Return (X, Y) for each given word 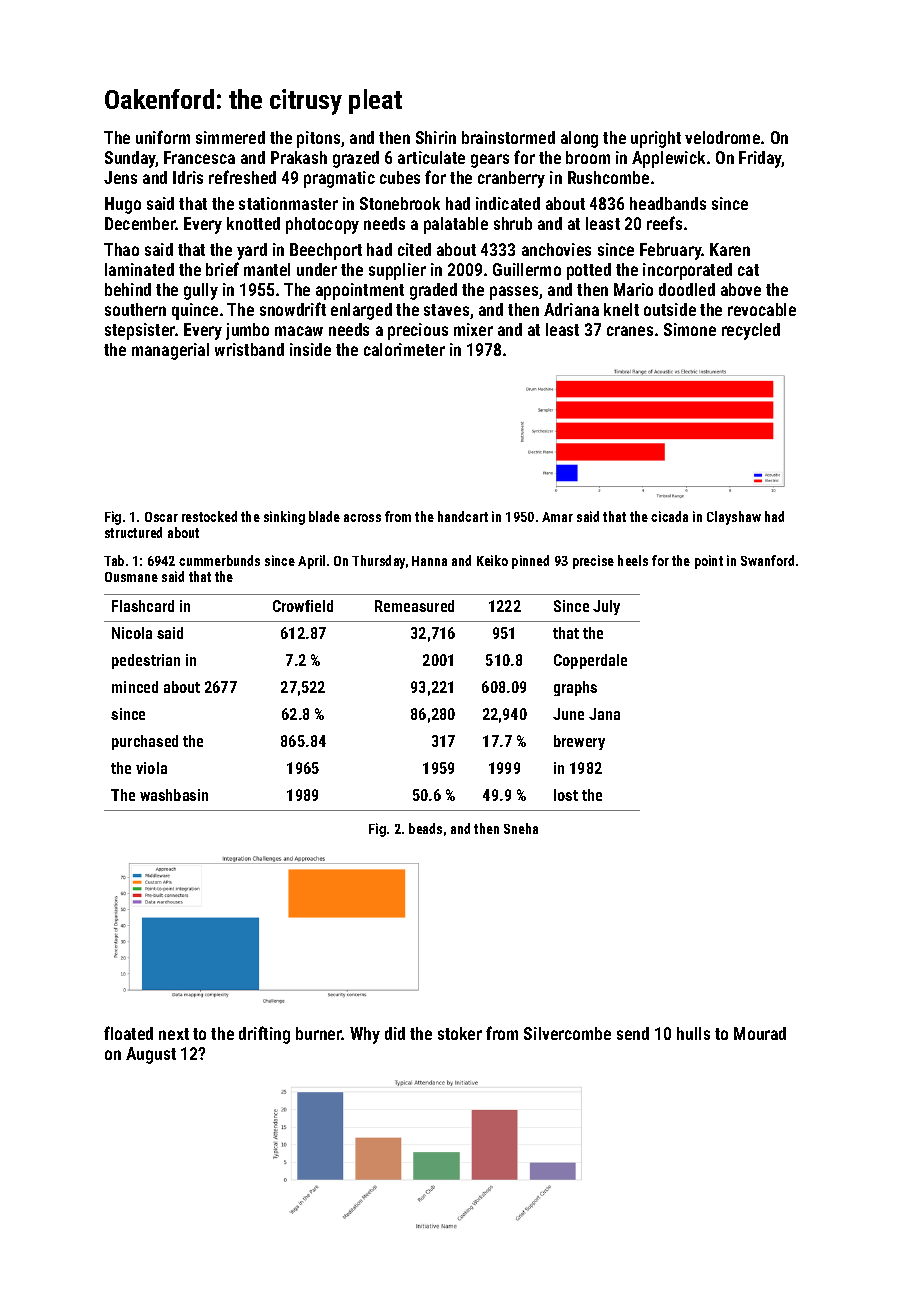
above (741, 289)
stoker (460, 1033)
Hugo (123, 205)
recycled (751, 331)
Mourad (760, 1033)
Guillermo (527, 269)
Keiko (492, 560)
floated (128, 1033)
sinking (284, 518)
